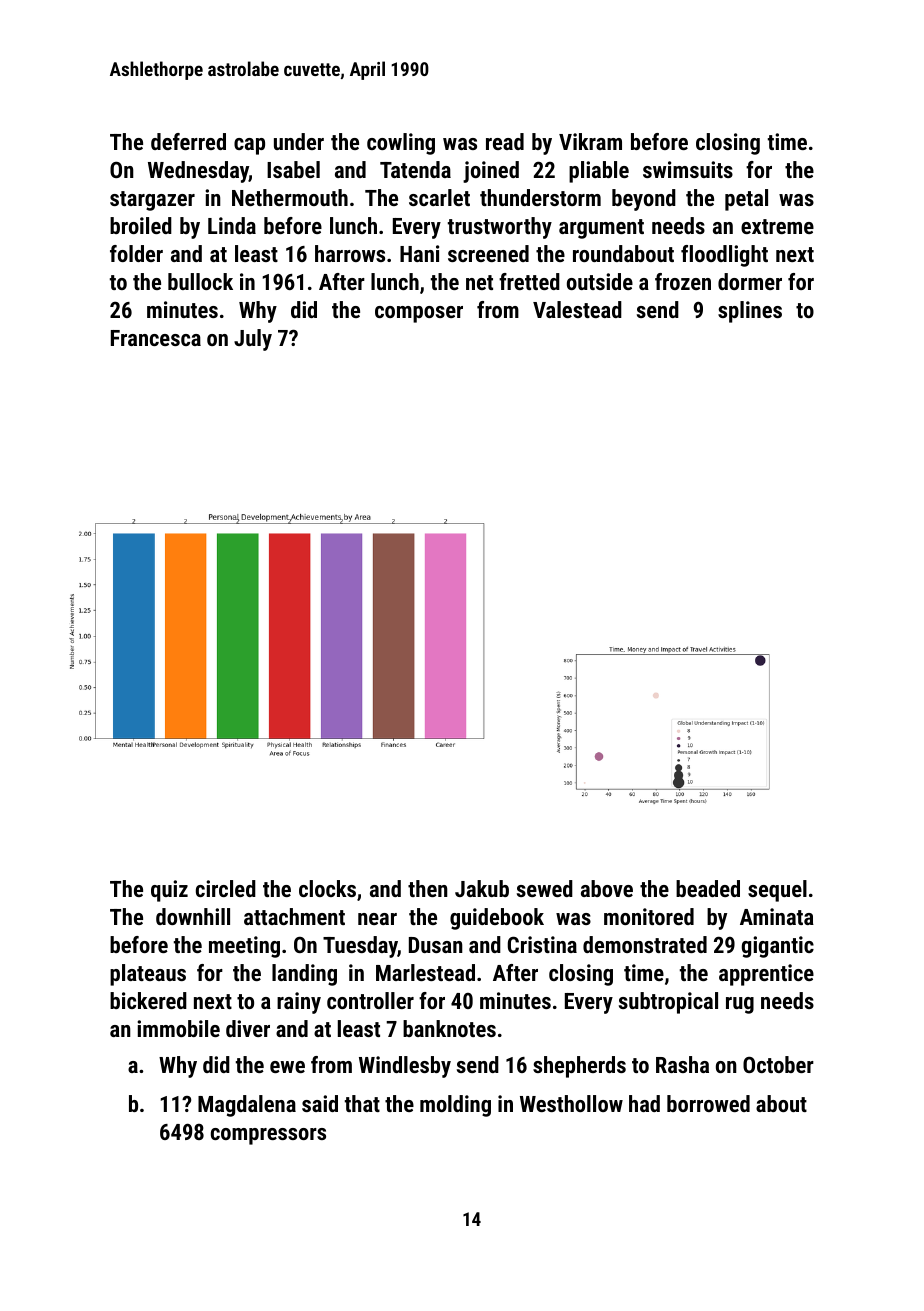 The image size is (924, 1311). I want to click on Valestead, so click(577, 309).
